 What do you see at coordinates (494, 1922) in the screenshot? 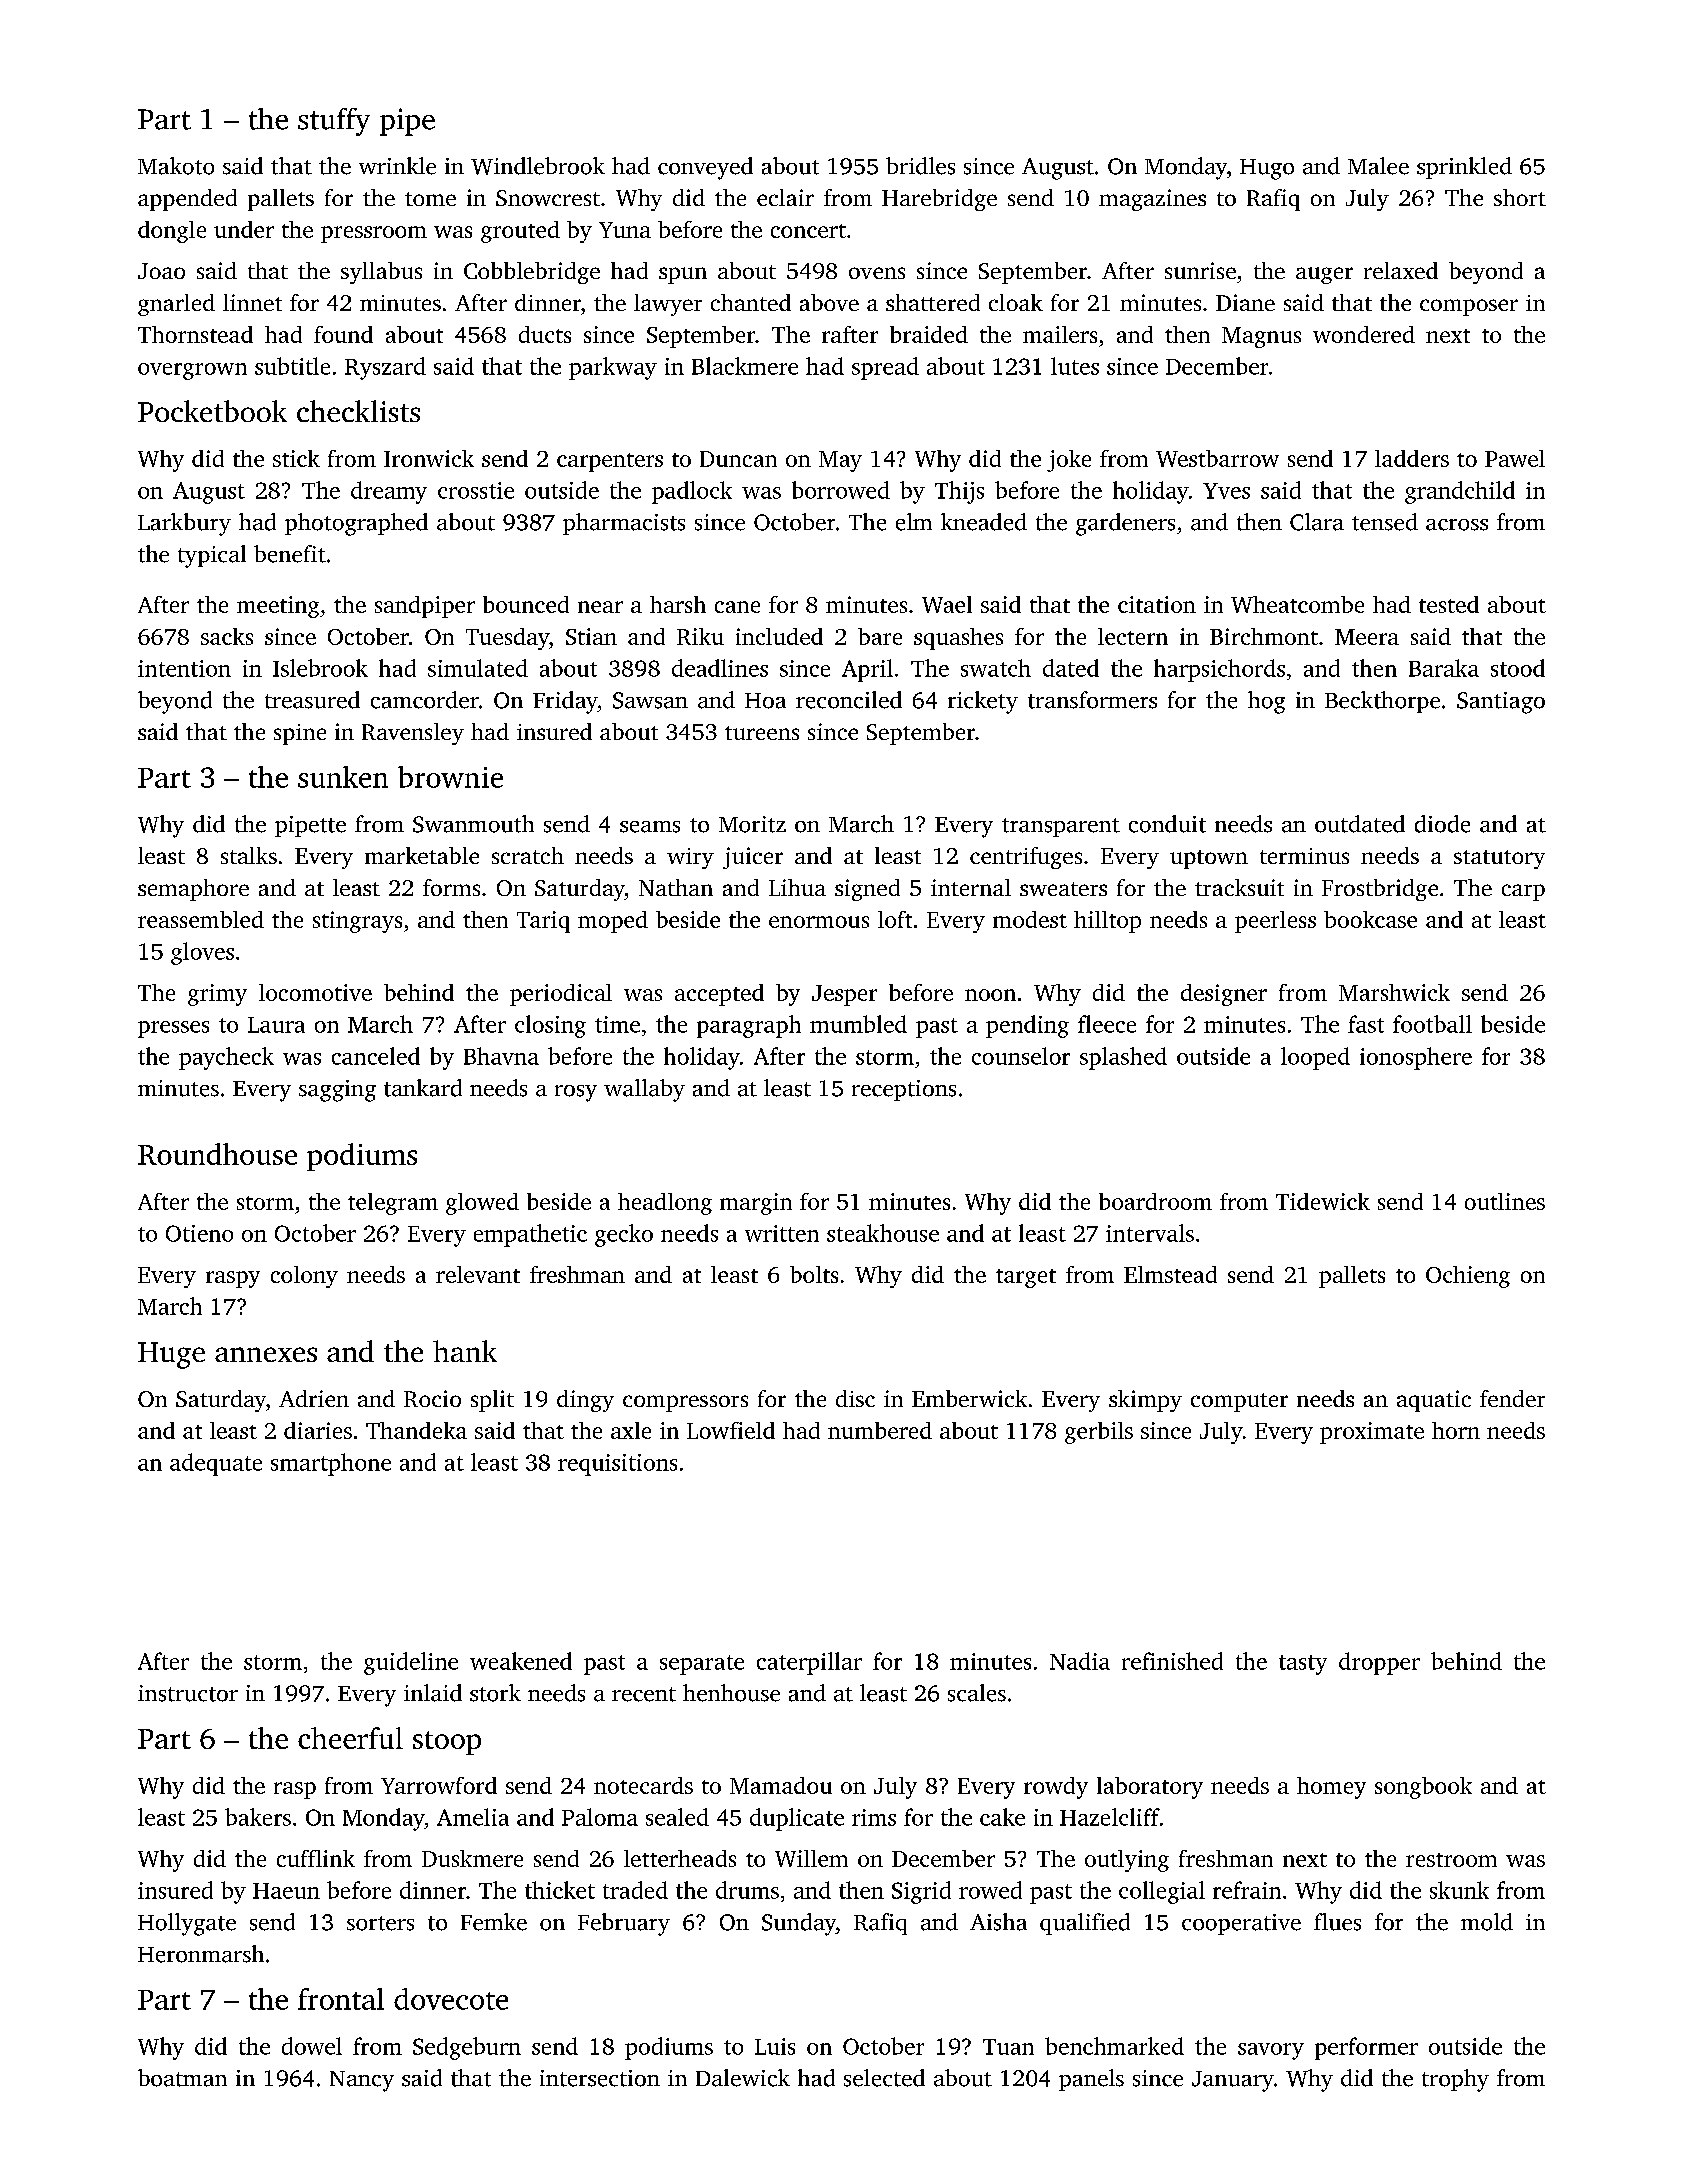
I see `Femke` at bounding box center [494, 1922].
